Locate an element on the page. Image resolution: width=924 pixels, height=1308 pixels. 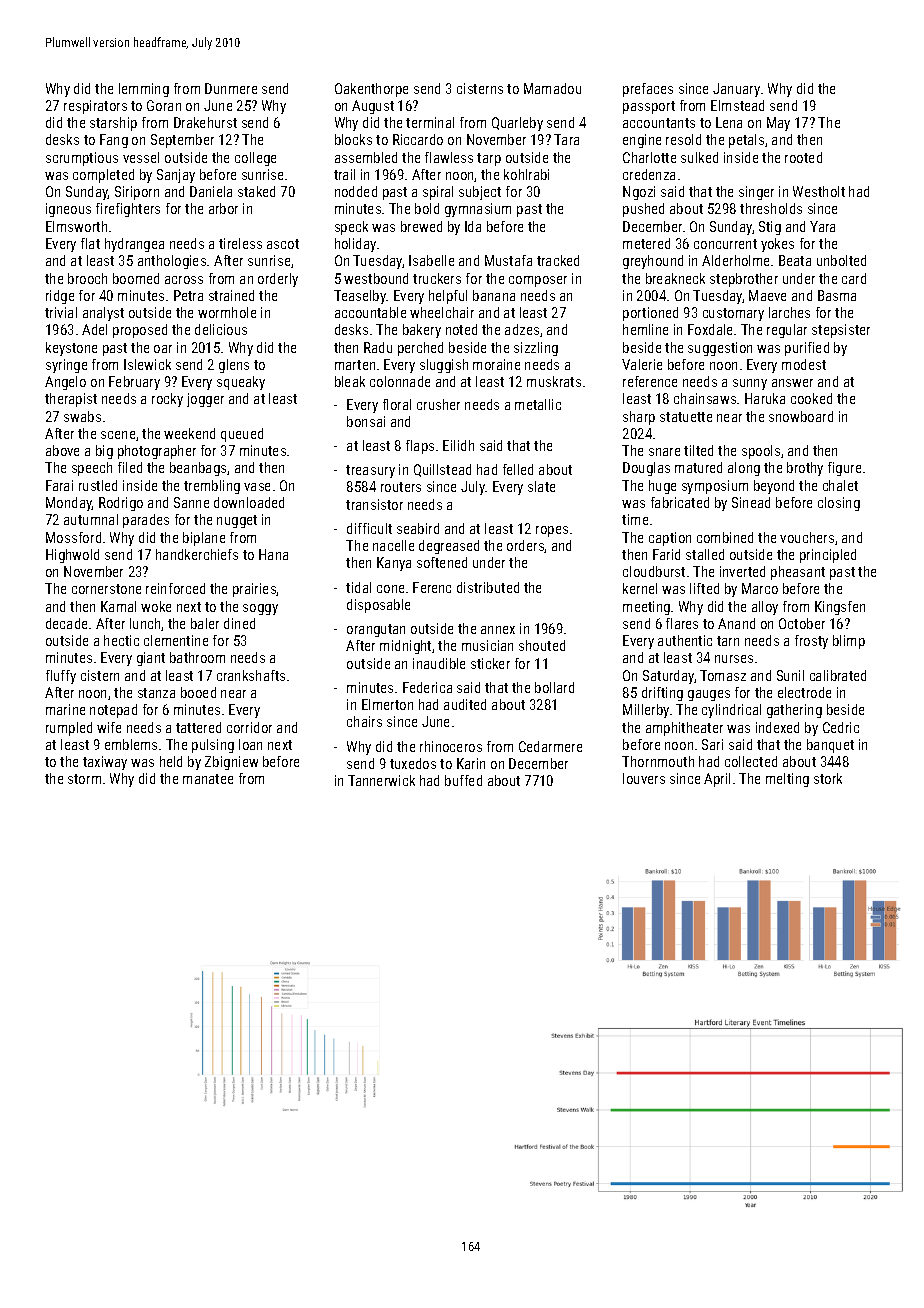
louvers is located at coordinates (644, 778).
